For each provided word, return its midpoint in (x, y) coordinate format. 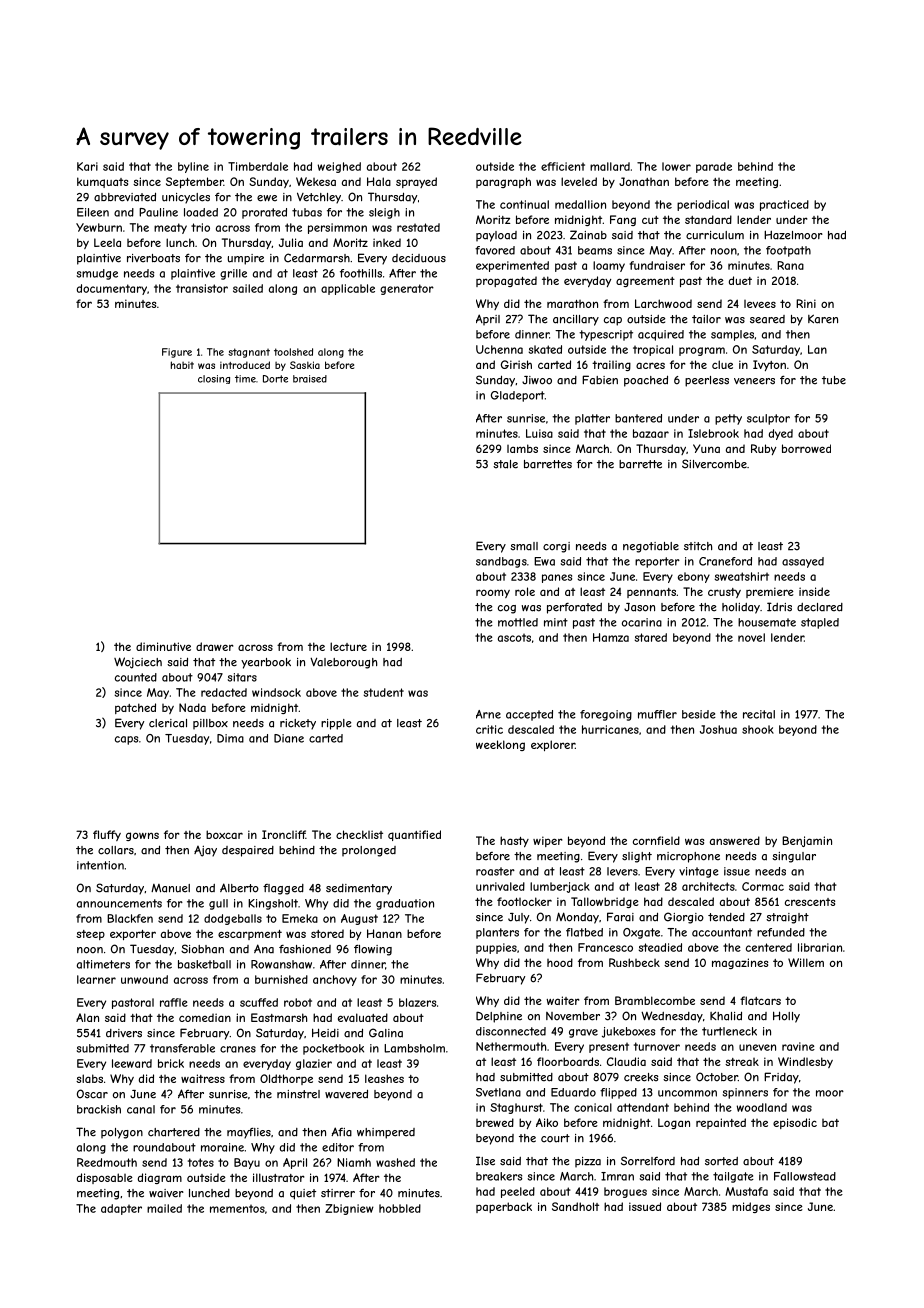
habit (182, 365)
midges (751, 1207)
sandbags (501, 562)
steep (90, 935)
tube (834, 380)
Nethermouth (511, 1046)
